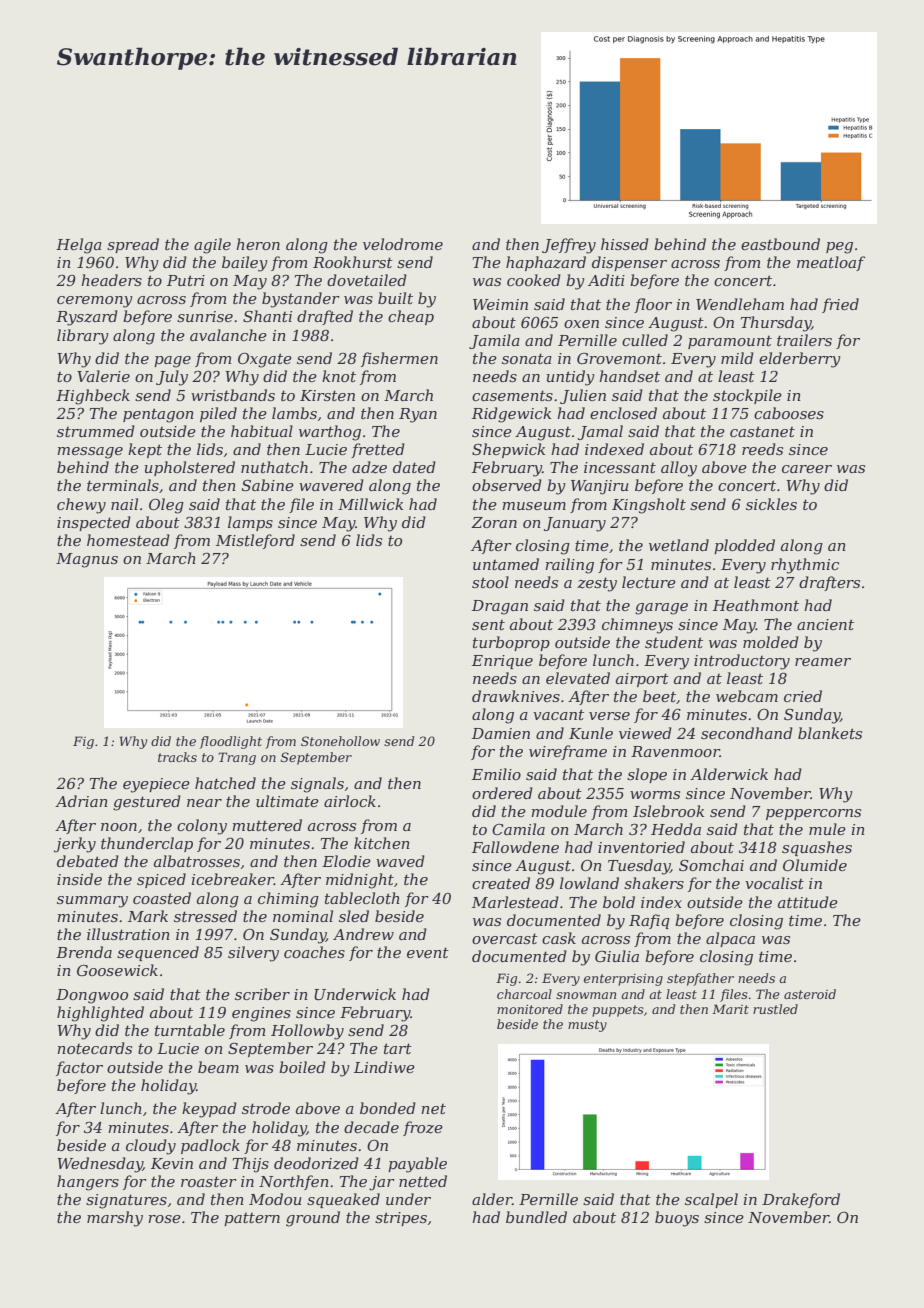 Image resolution: width=924 pixels, height=1308 pixels. Describe the element at coordinates (830, 733) in the screenshot. I see `blankets` at that location.
